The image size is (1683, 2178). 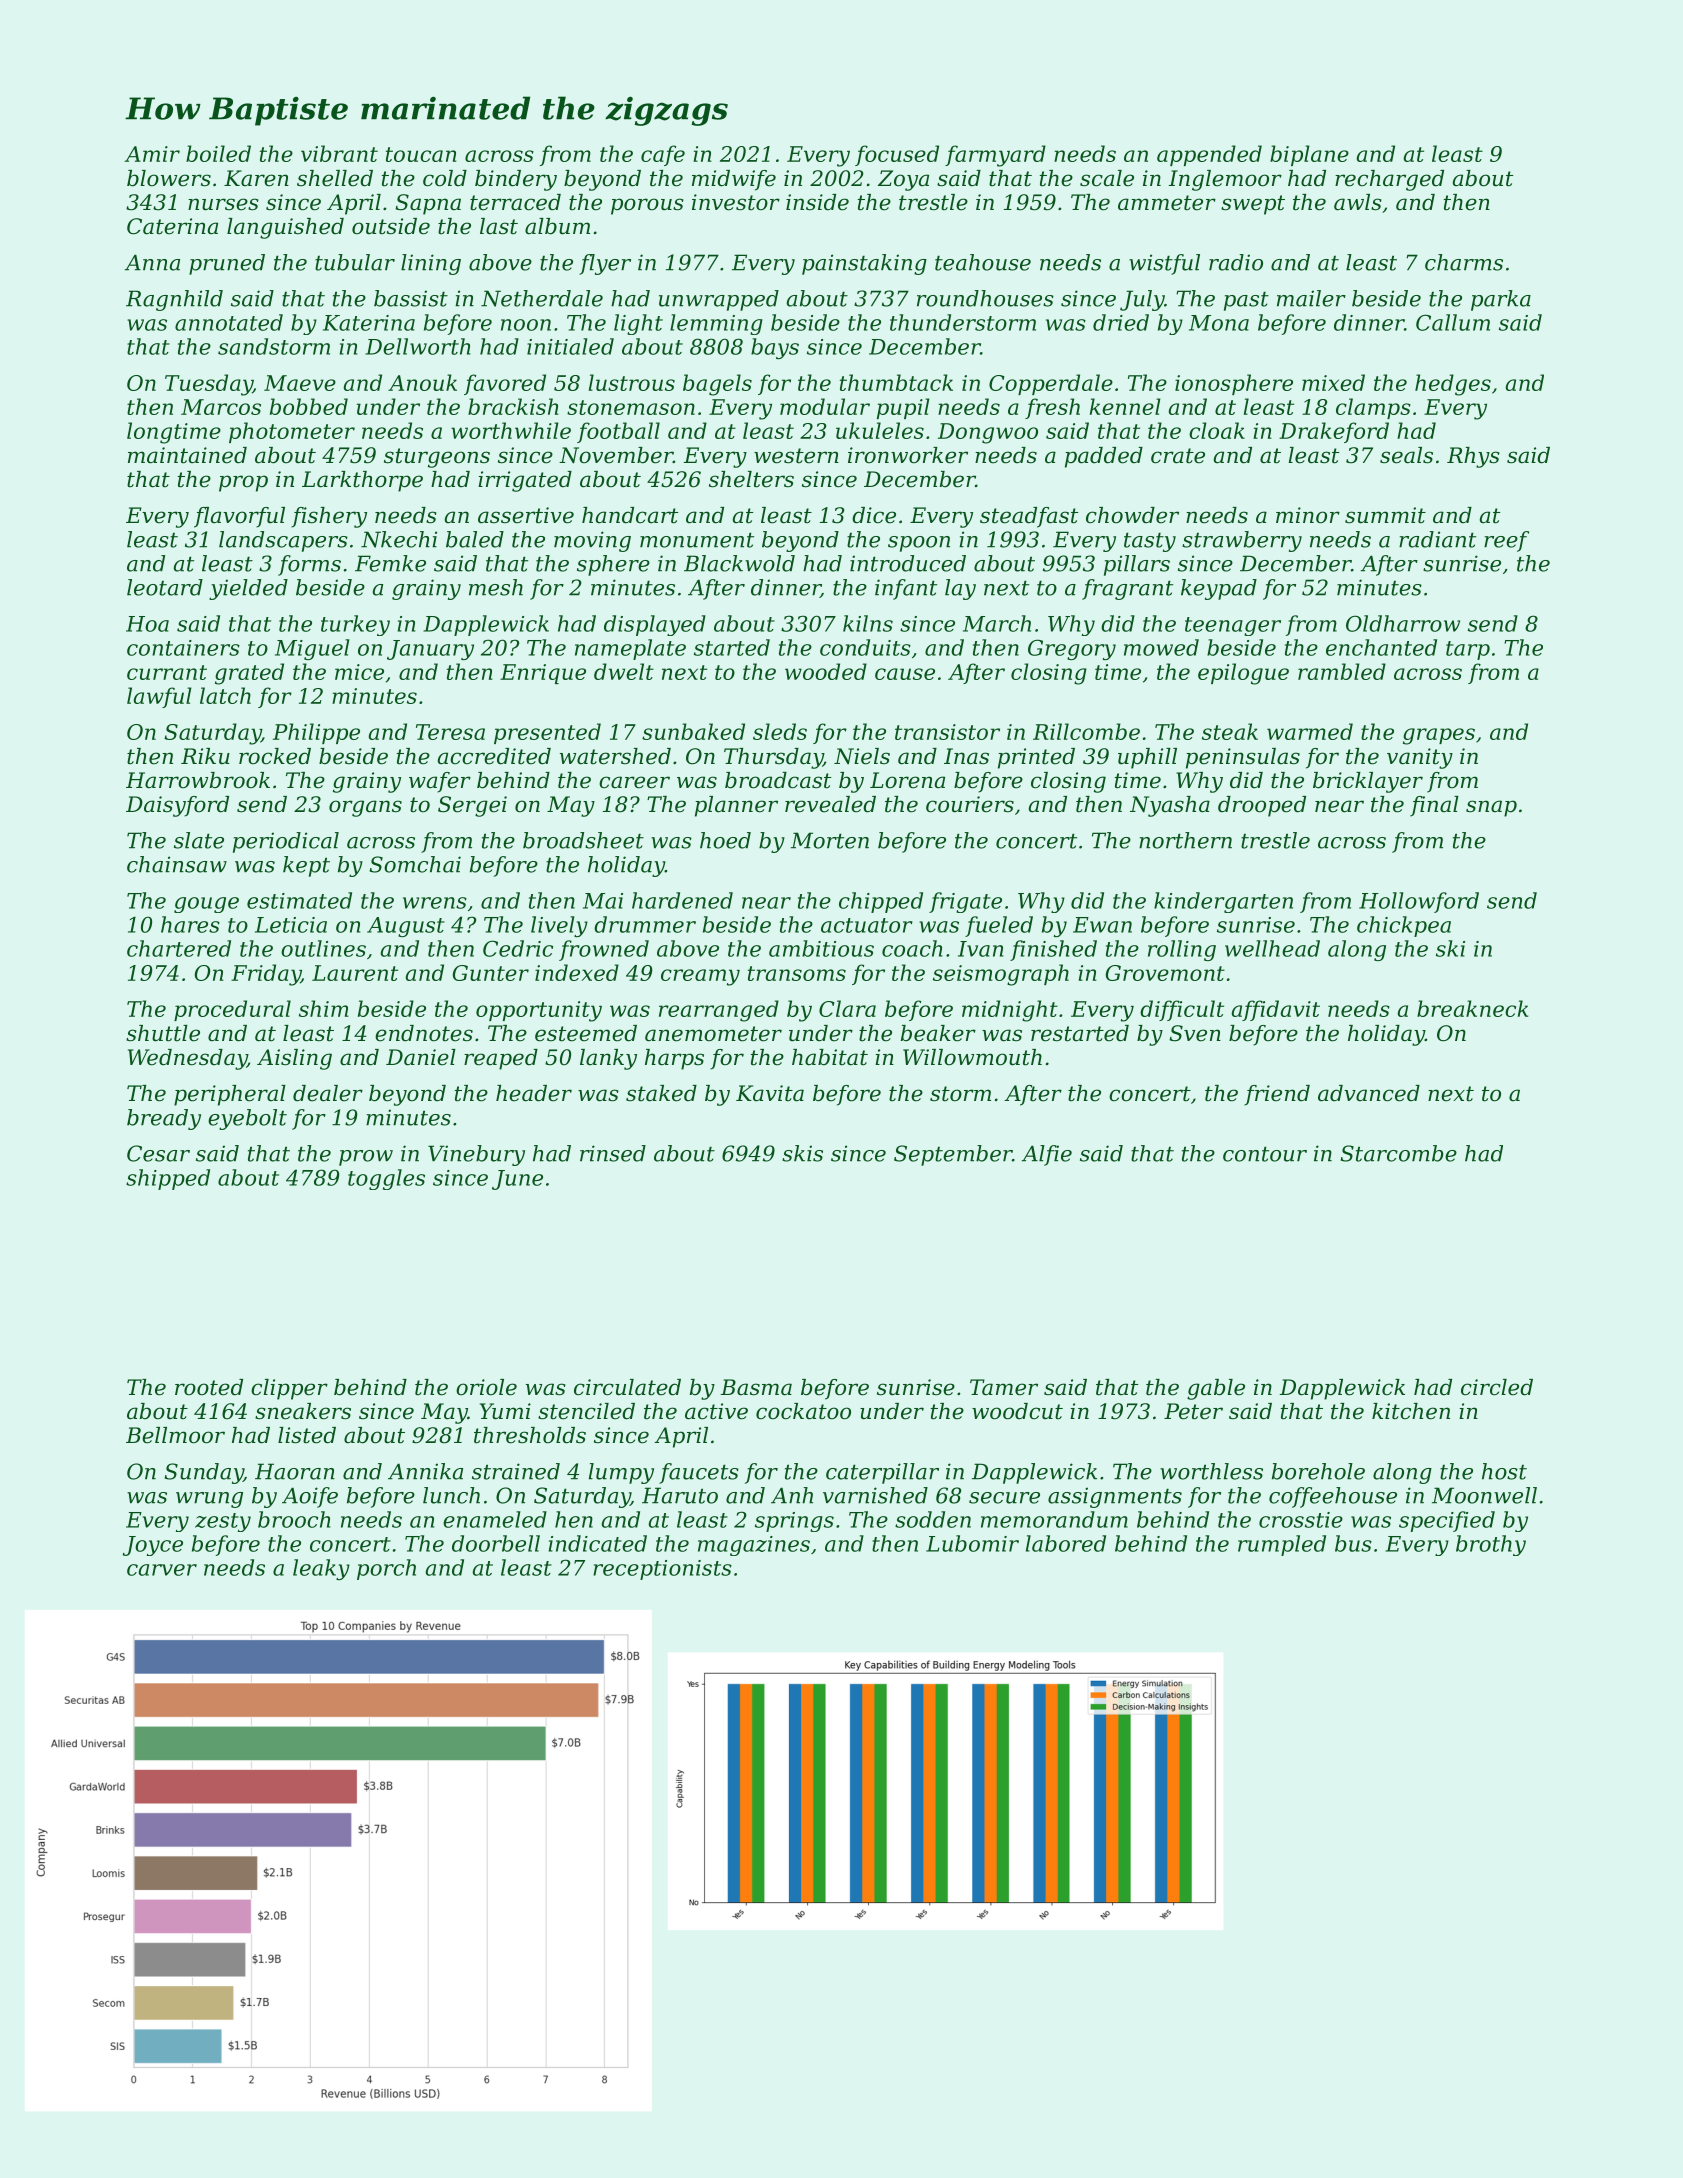 What do you see at coordinates (1468, 650) in the screenshot?
I see `tarp` at bounding box center [1468, 650].
